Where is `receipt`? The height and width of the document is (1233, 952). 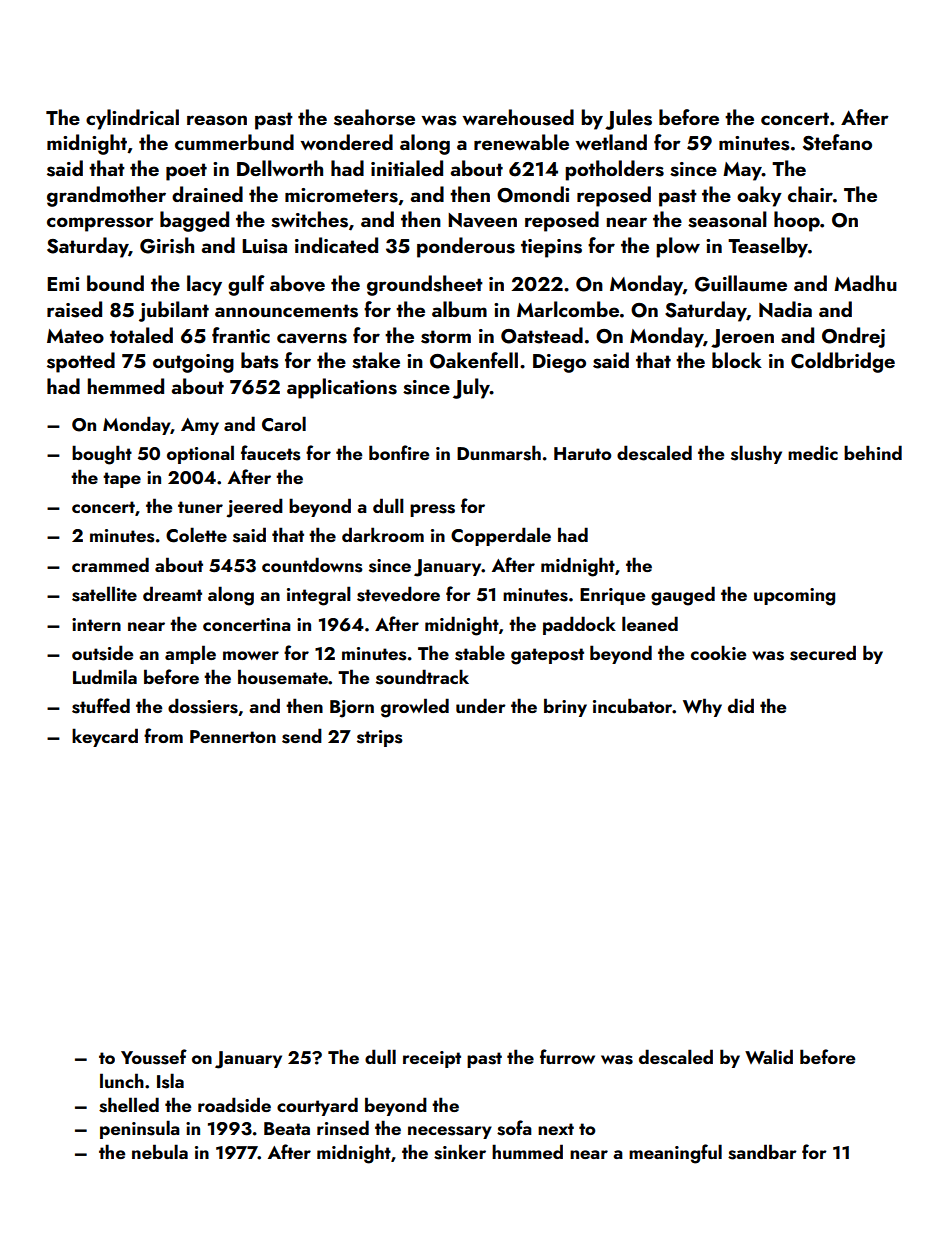
receipt is located at coordinates (432, 1059).
